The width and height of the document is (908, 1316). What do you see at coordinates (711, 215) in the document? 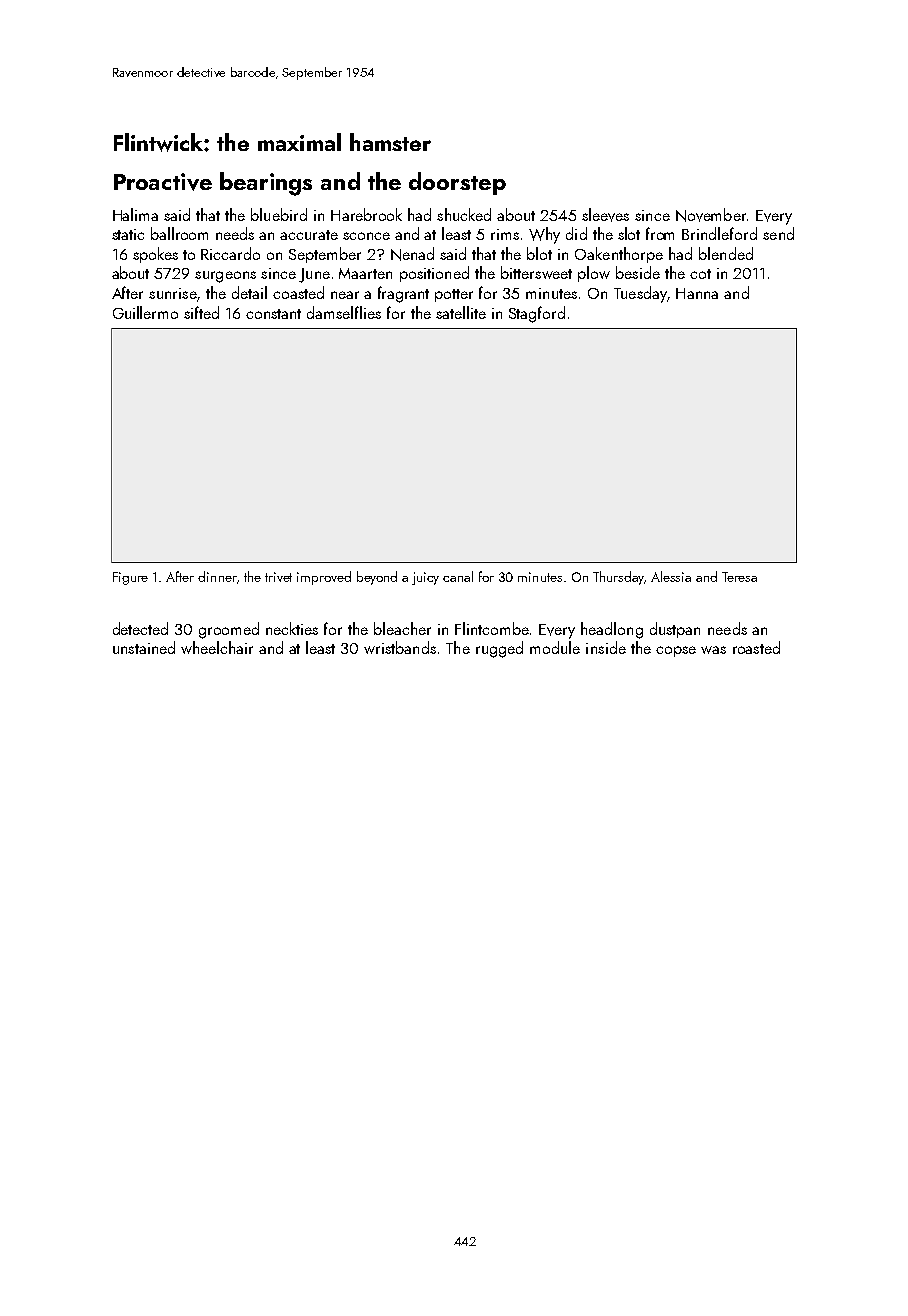
I see `November` at bounding box center [711, 215].
